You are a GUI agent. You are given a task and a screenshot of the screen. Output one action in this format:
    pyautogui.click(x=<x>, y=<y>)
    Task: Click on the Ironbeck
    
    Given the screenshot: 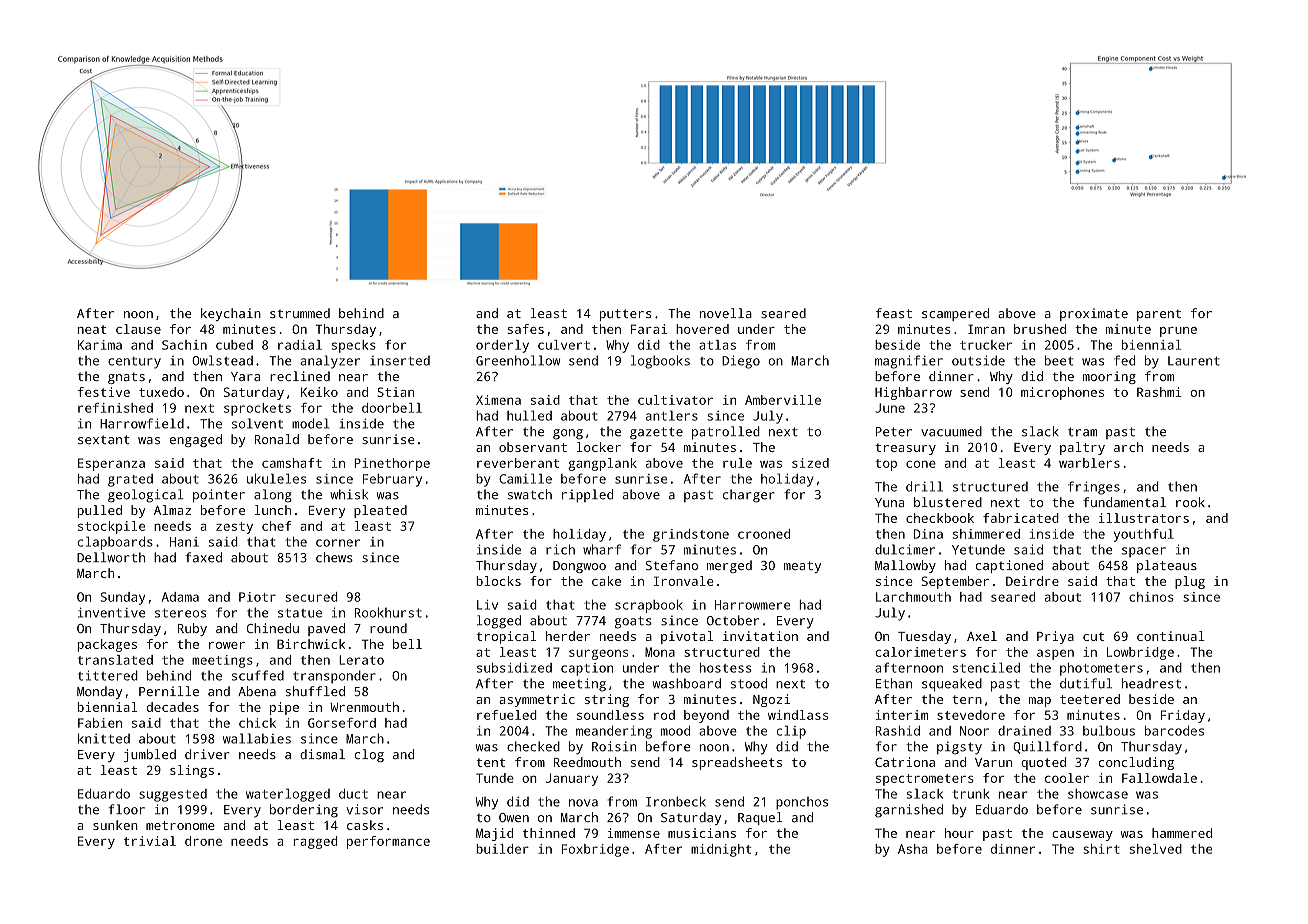 What is the action you would take?
    pyautogui.click(x=676, y=801)
